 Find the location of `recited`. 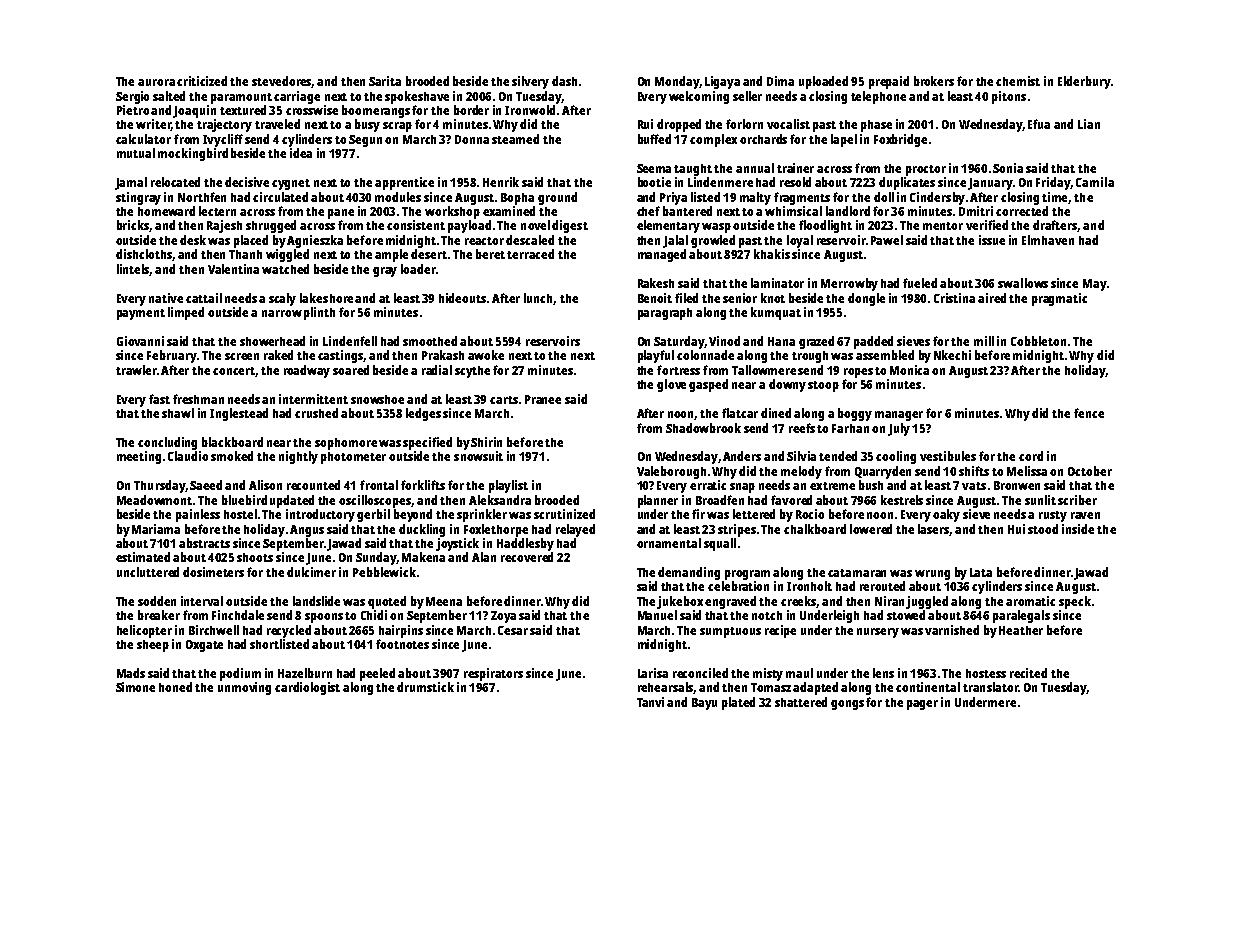

recited is located at coordinates (1028, 673).
